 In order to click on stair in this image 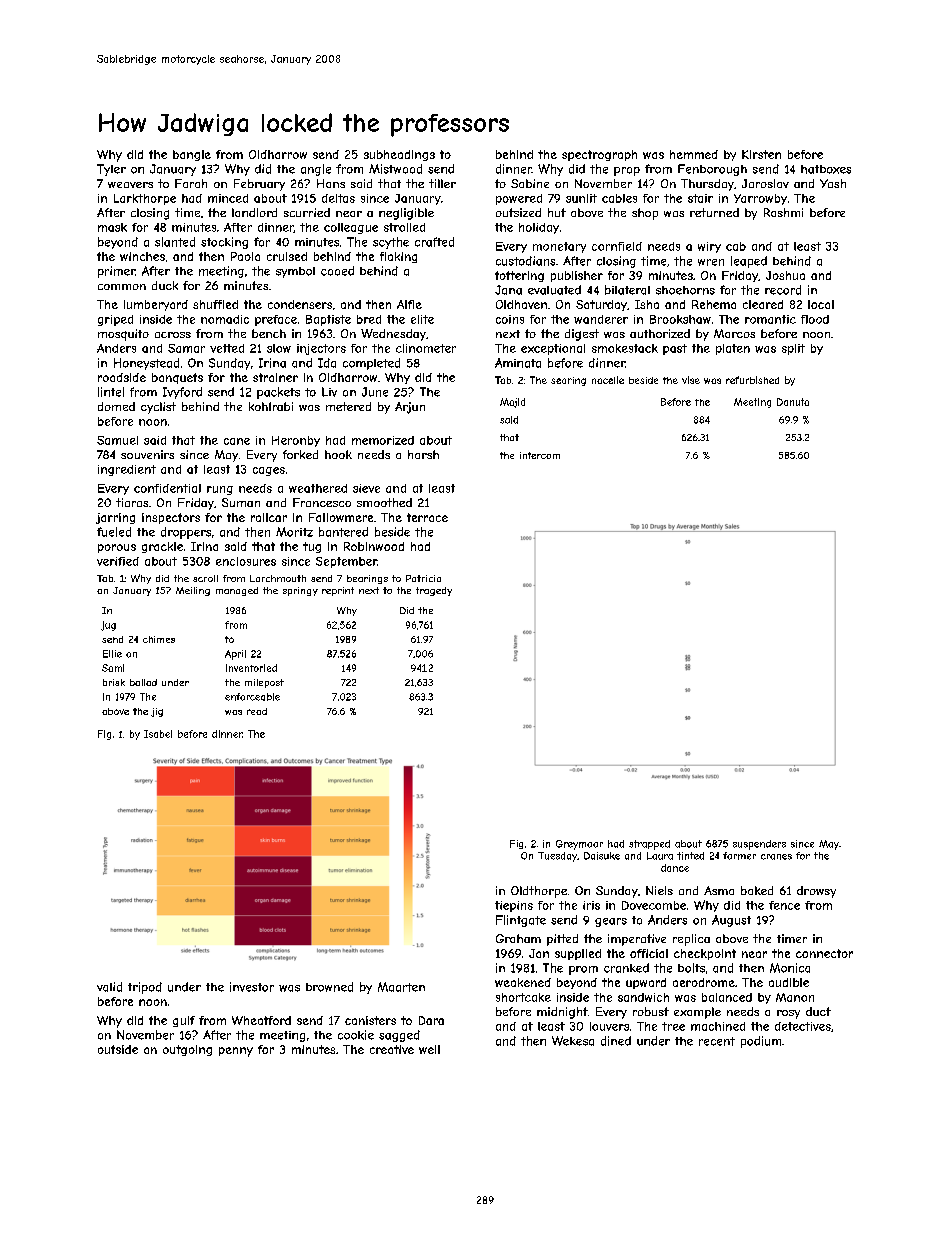, I will do `click(700, 198)`.
